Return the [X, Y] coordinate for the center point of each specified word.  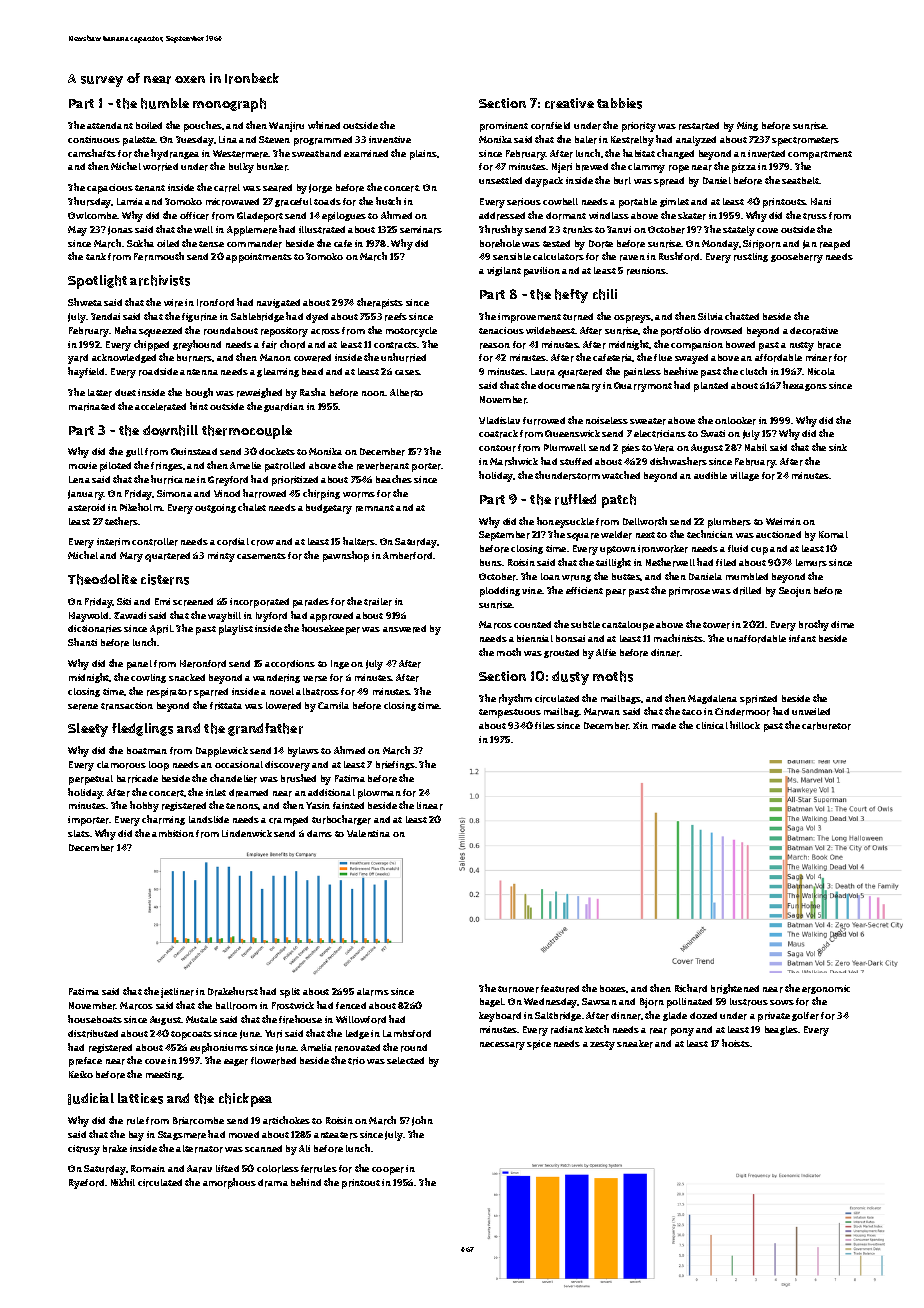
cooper [388, 1171]
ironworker [663, 549]
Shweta [85, 302]
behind [306, 1182]
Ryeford [86, 1184]
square [583, 537]
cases [407, 372]
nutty [802, 346]
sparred [211, 693]
